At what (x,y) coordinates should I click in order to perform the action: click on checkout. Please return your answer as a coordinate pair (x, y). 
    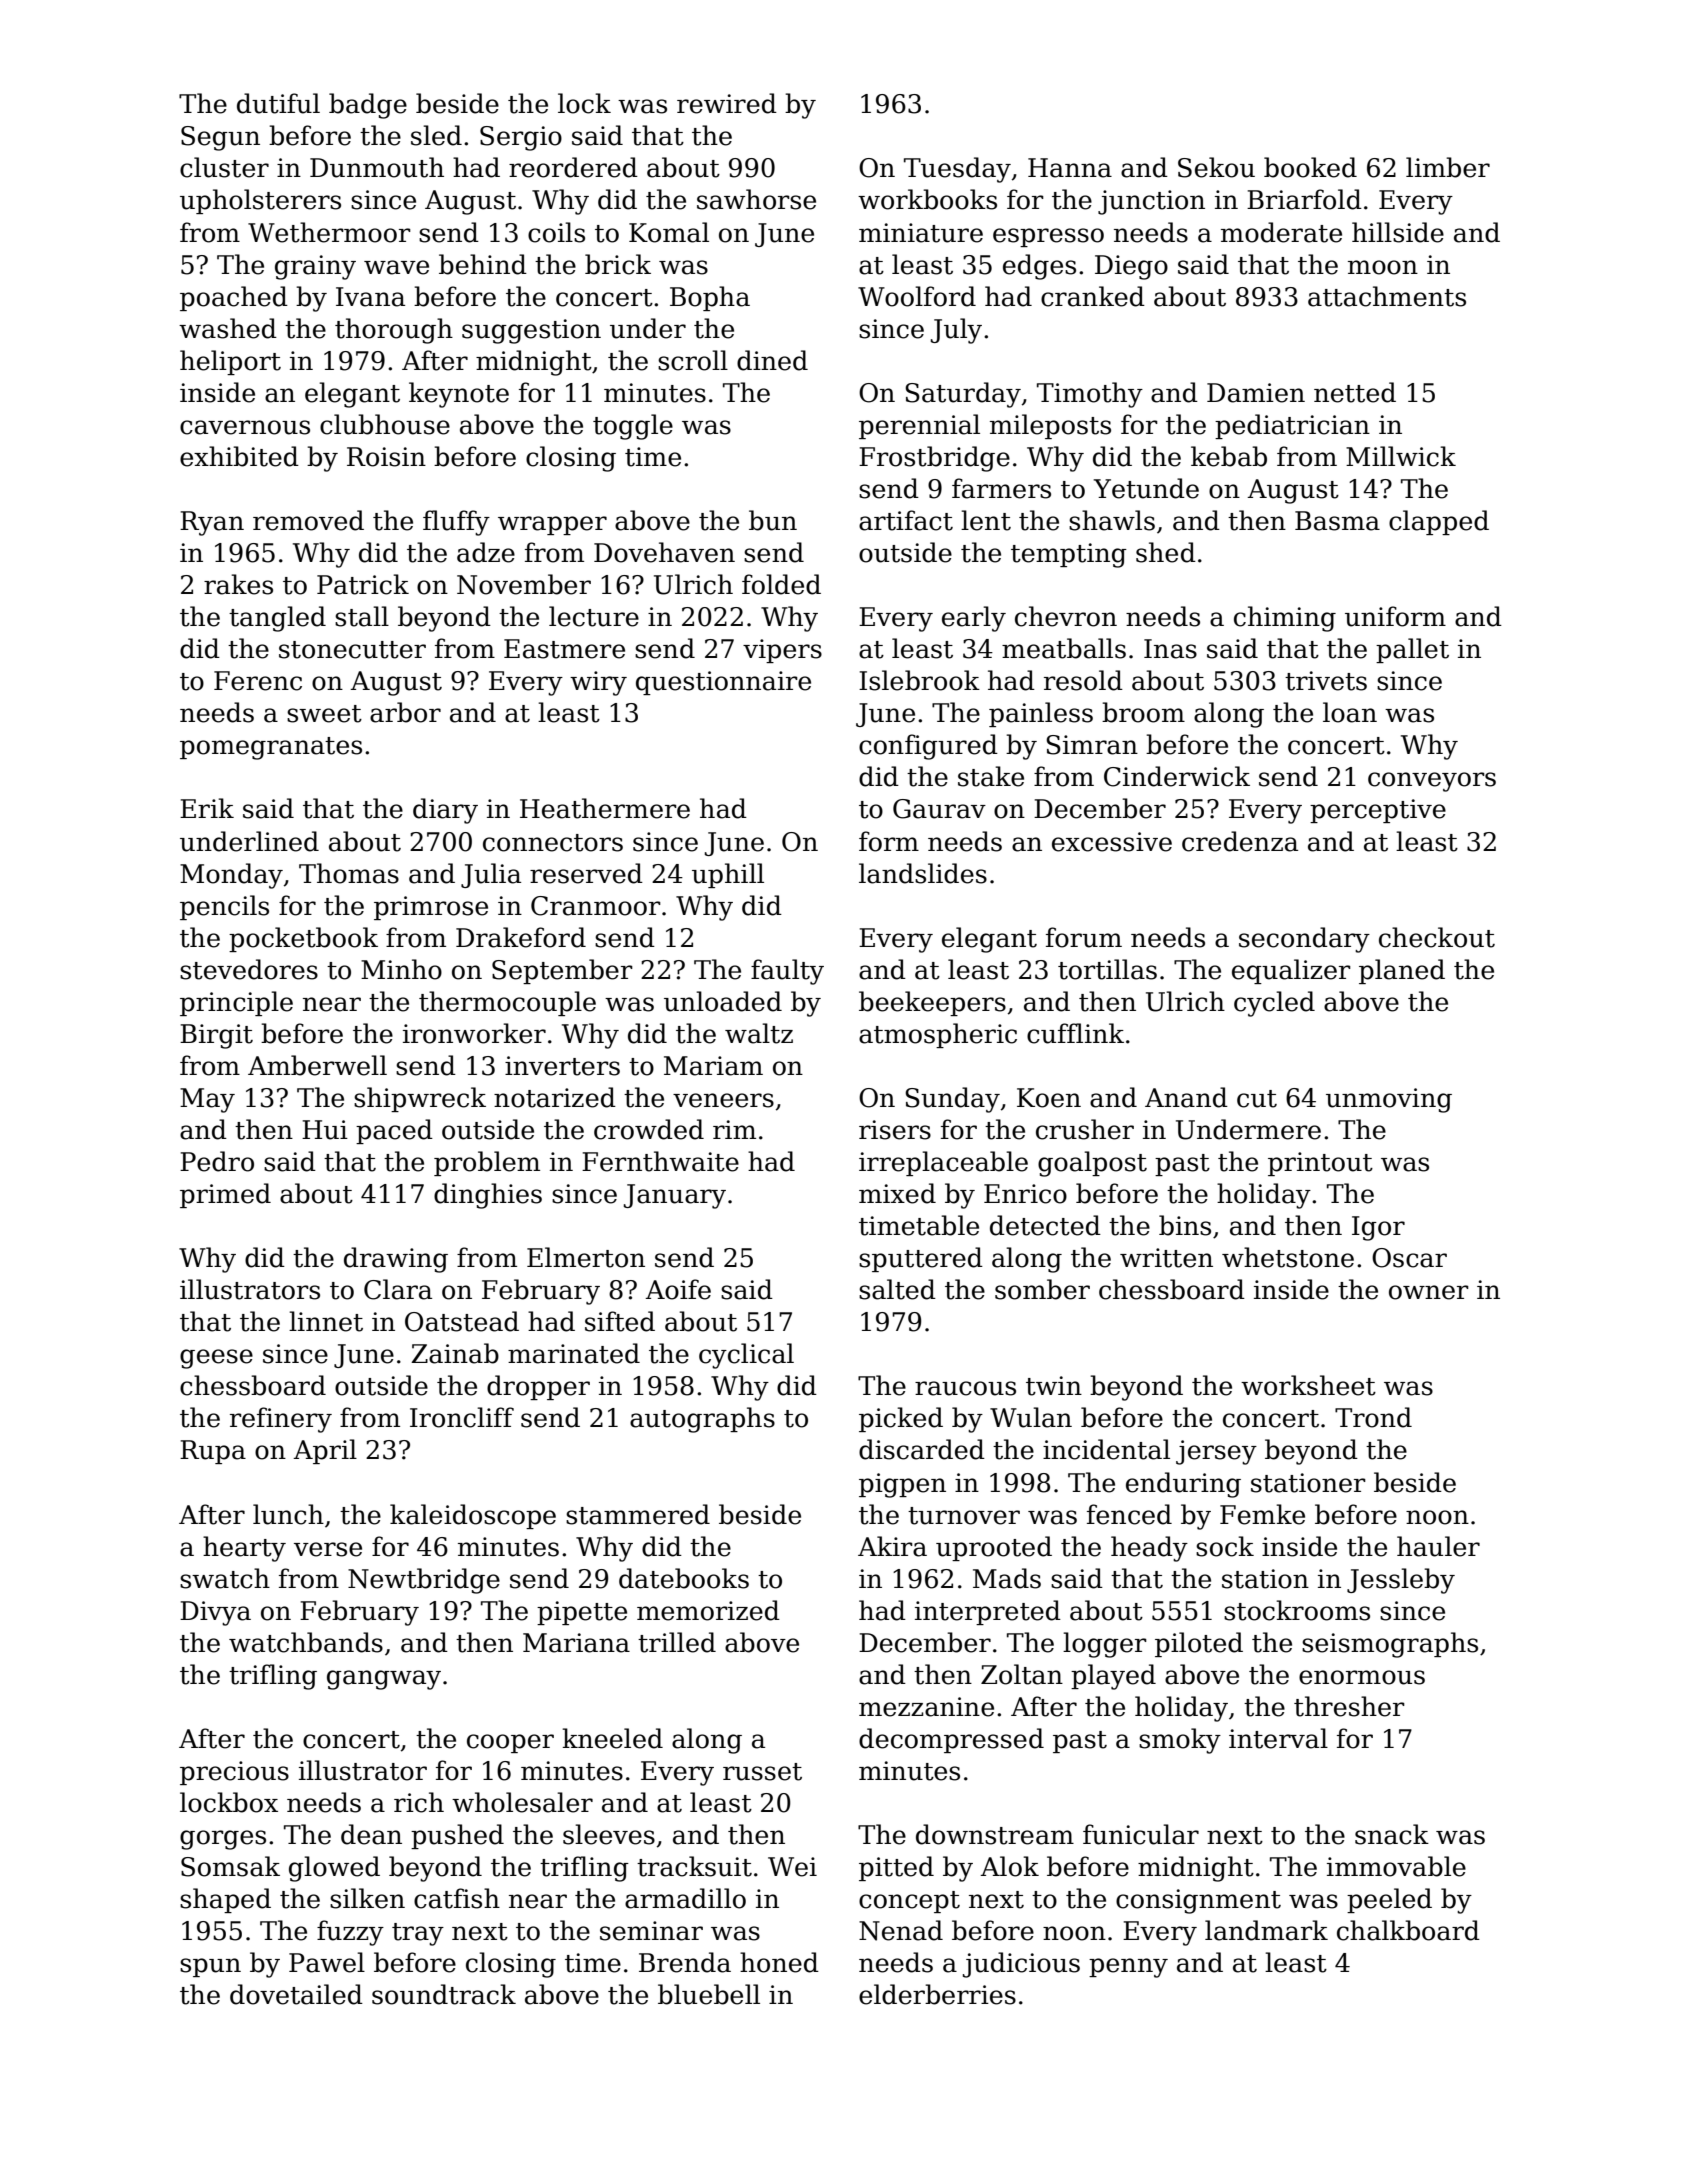
    Looking at the image, I should click on (1437, 937).
